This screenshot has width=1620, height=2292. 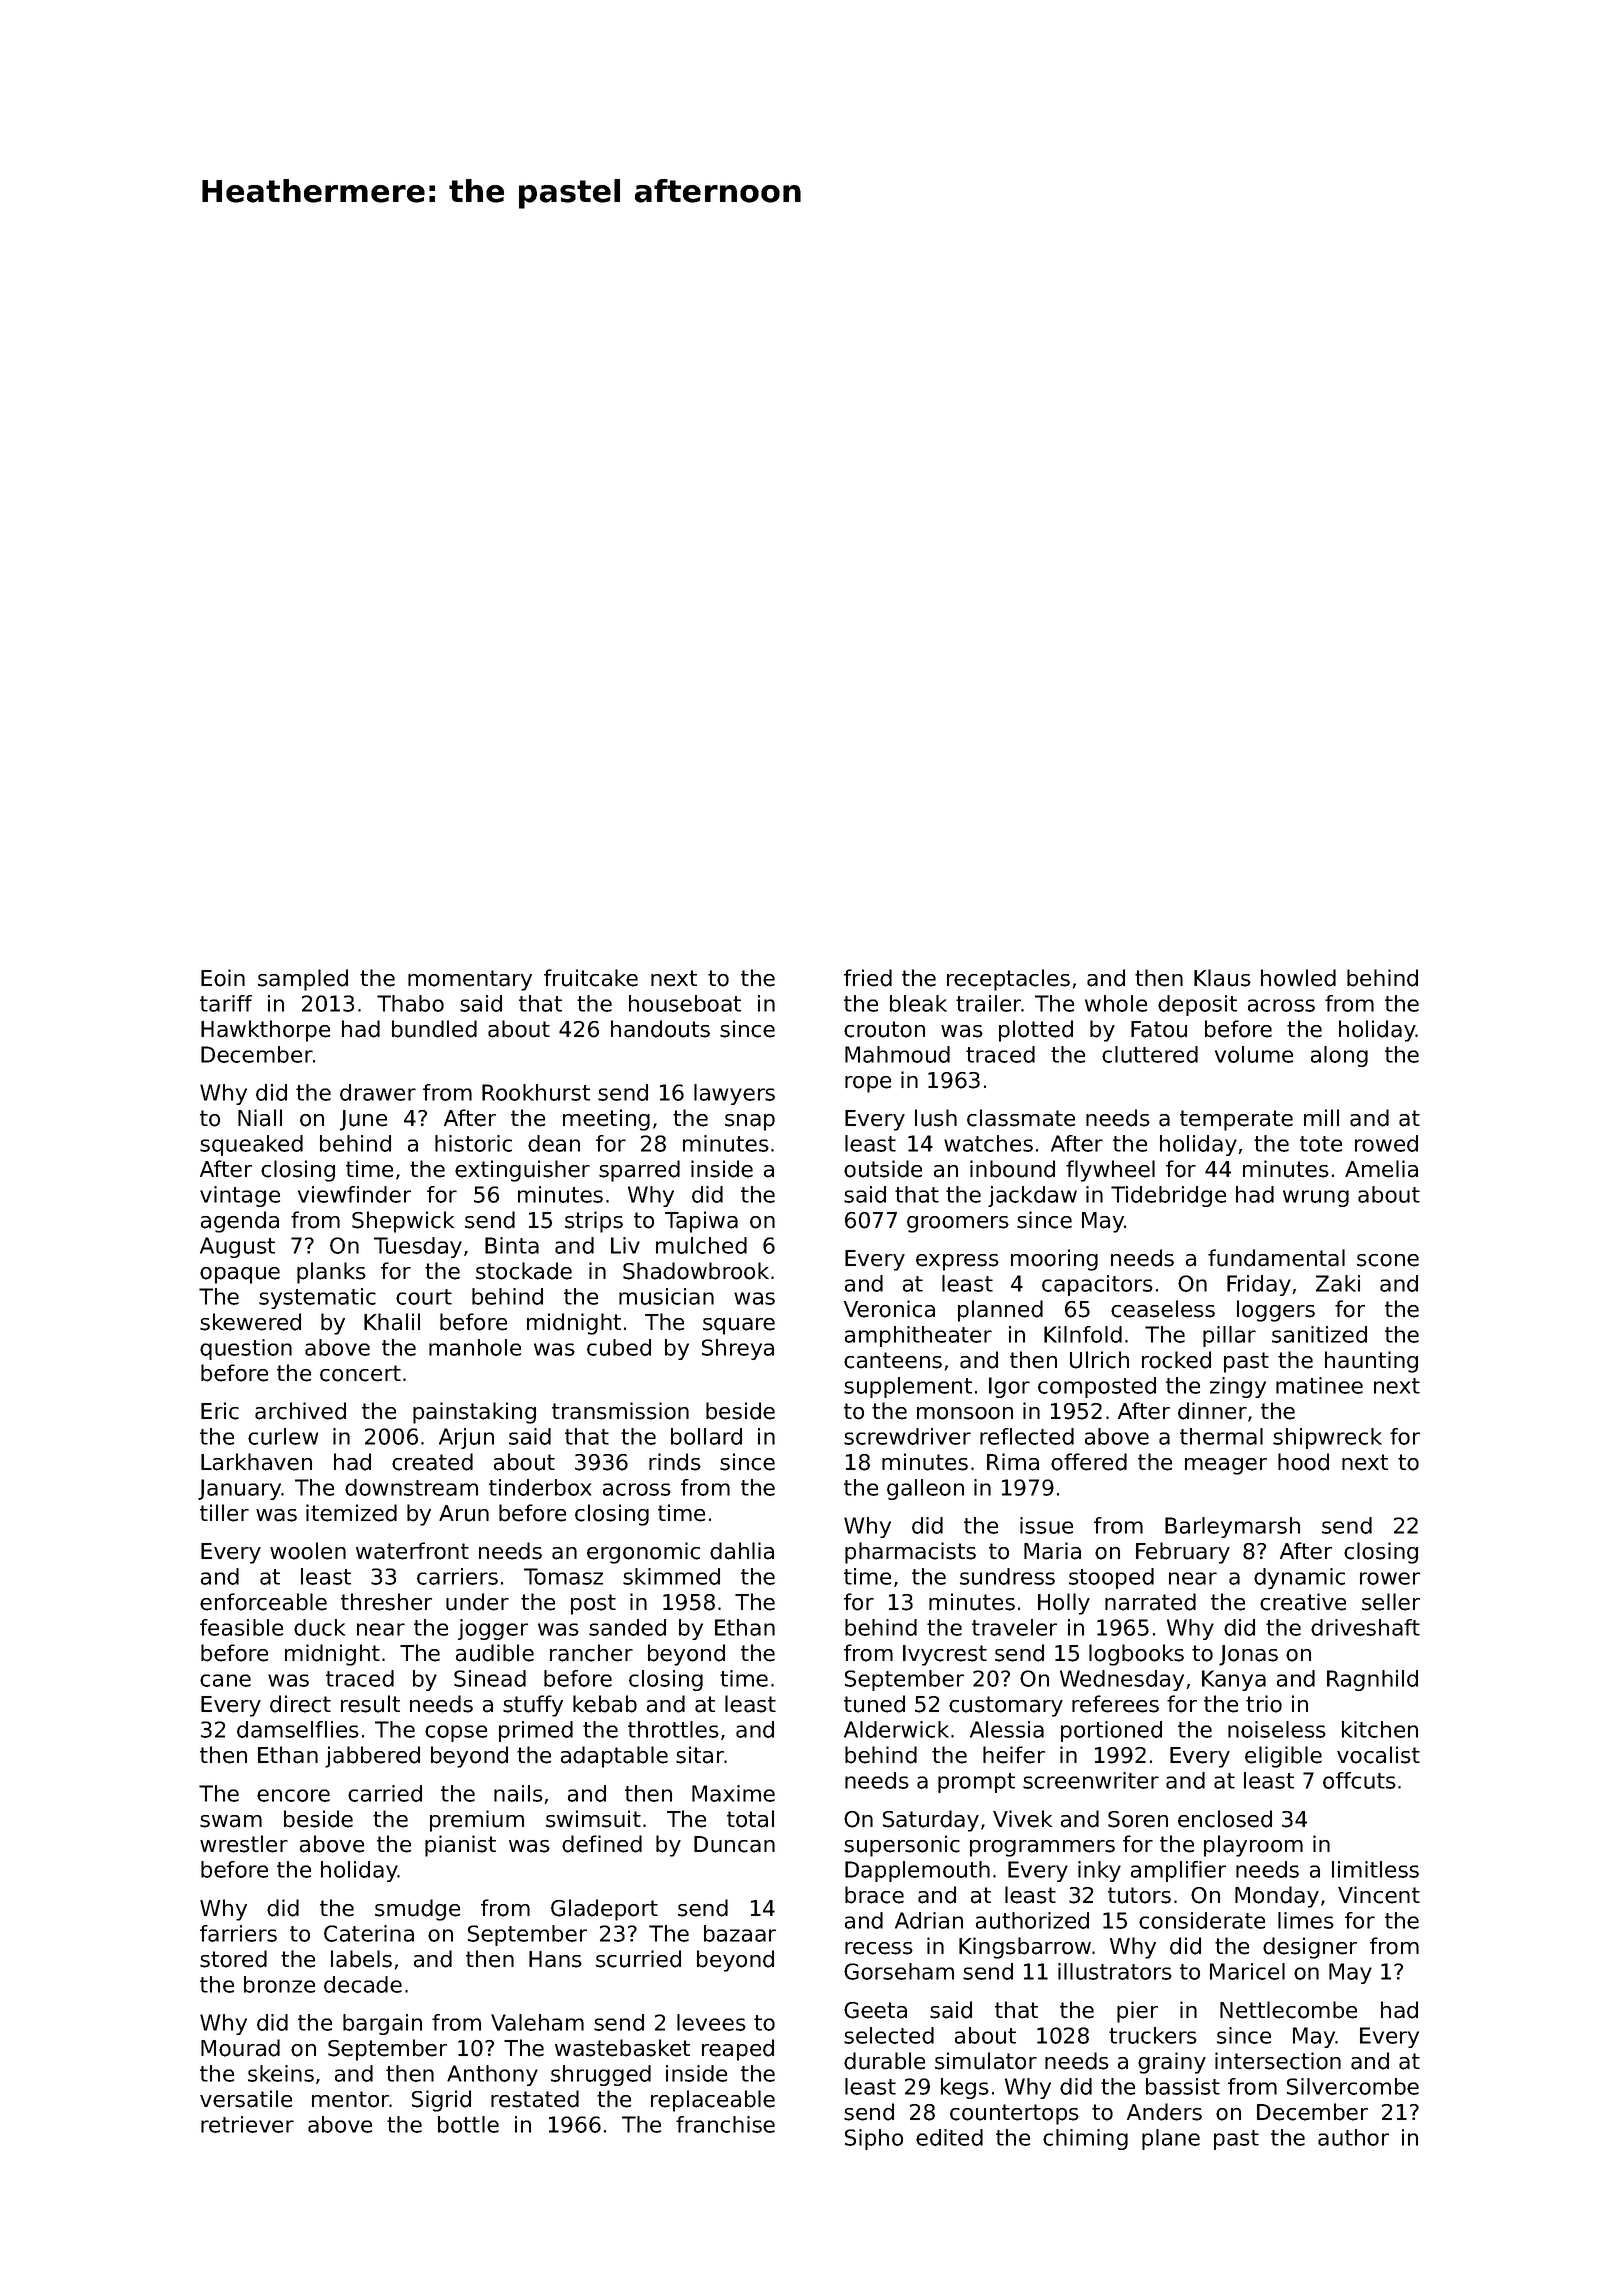 I want to click on franchise, so click(x=725, y=2124).
